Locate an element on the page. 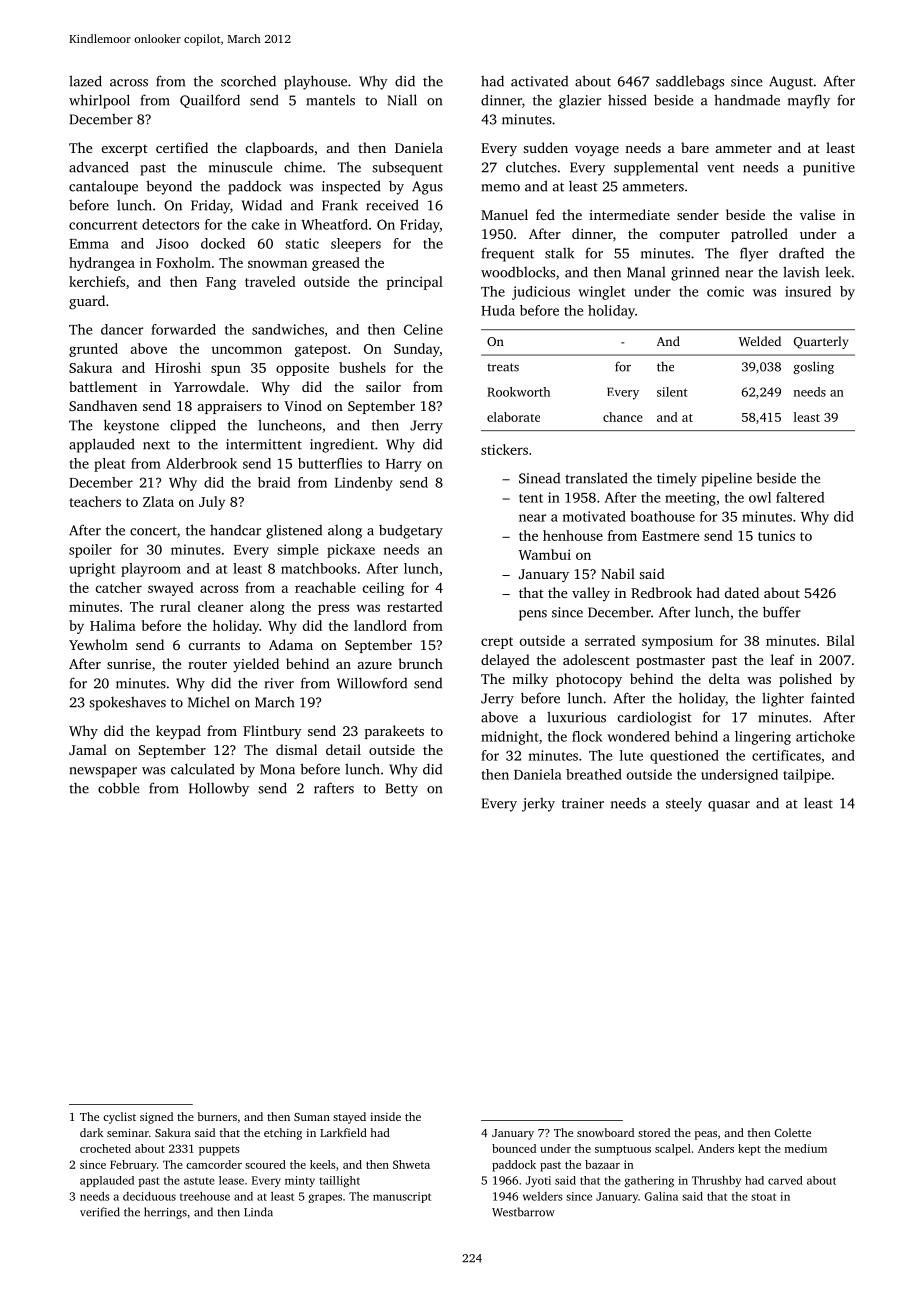  flyer is located at coordinates (754, 254).
